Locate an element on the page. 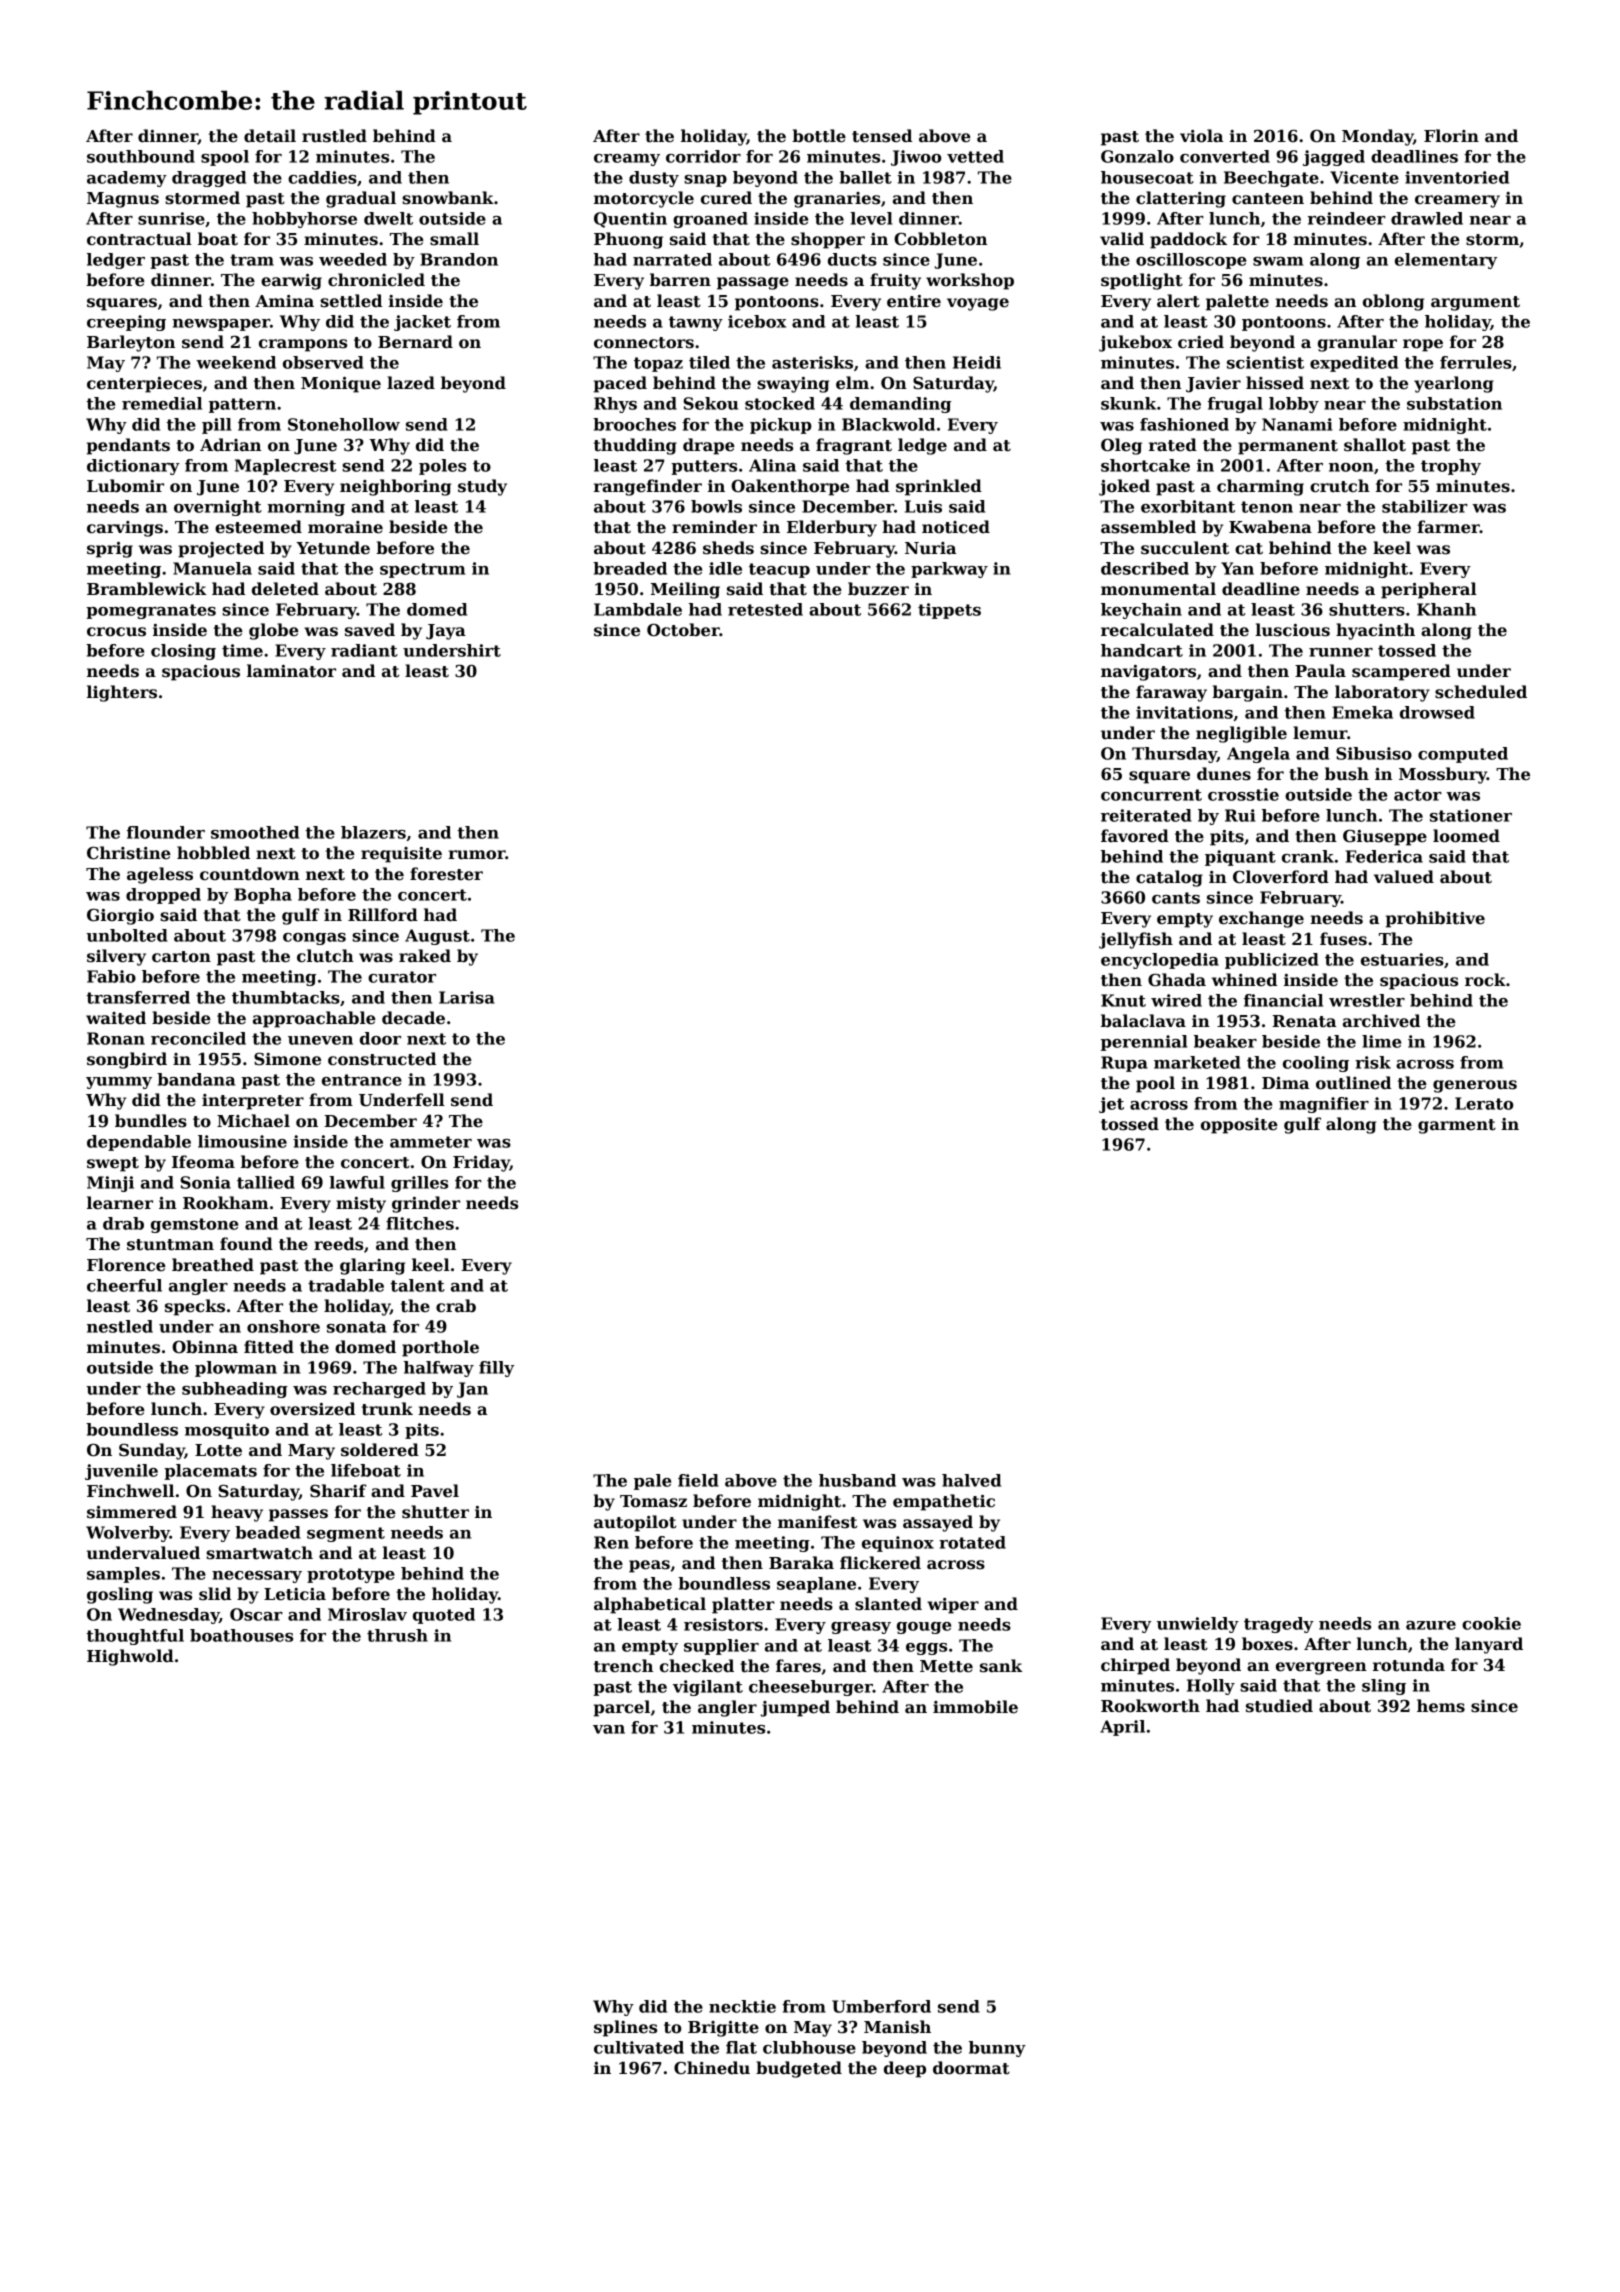 The width and height of the document is (1620, 2292). Knut is located at coordinates (1123, 1000).
